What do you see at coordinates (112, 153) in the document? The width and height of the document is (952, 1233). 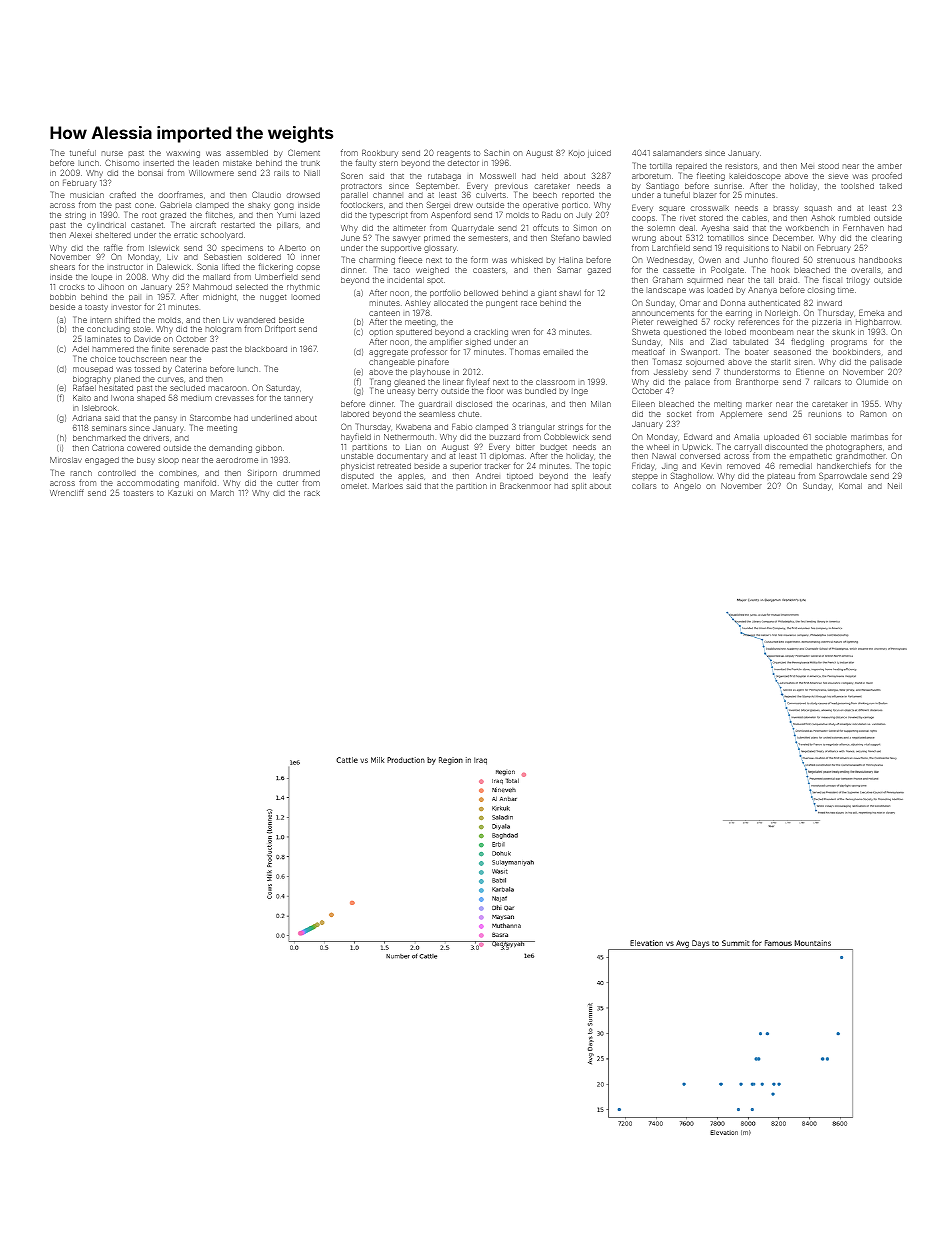 I see `nurse` at bounding box center [112, 153].
